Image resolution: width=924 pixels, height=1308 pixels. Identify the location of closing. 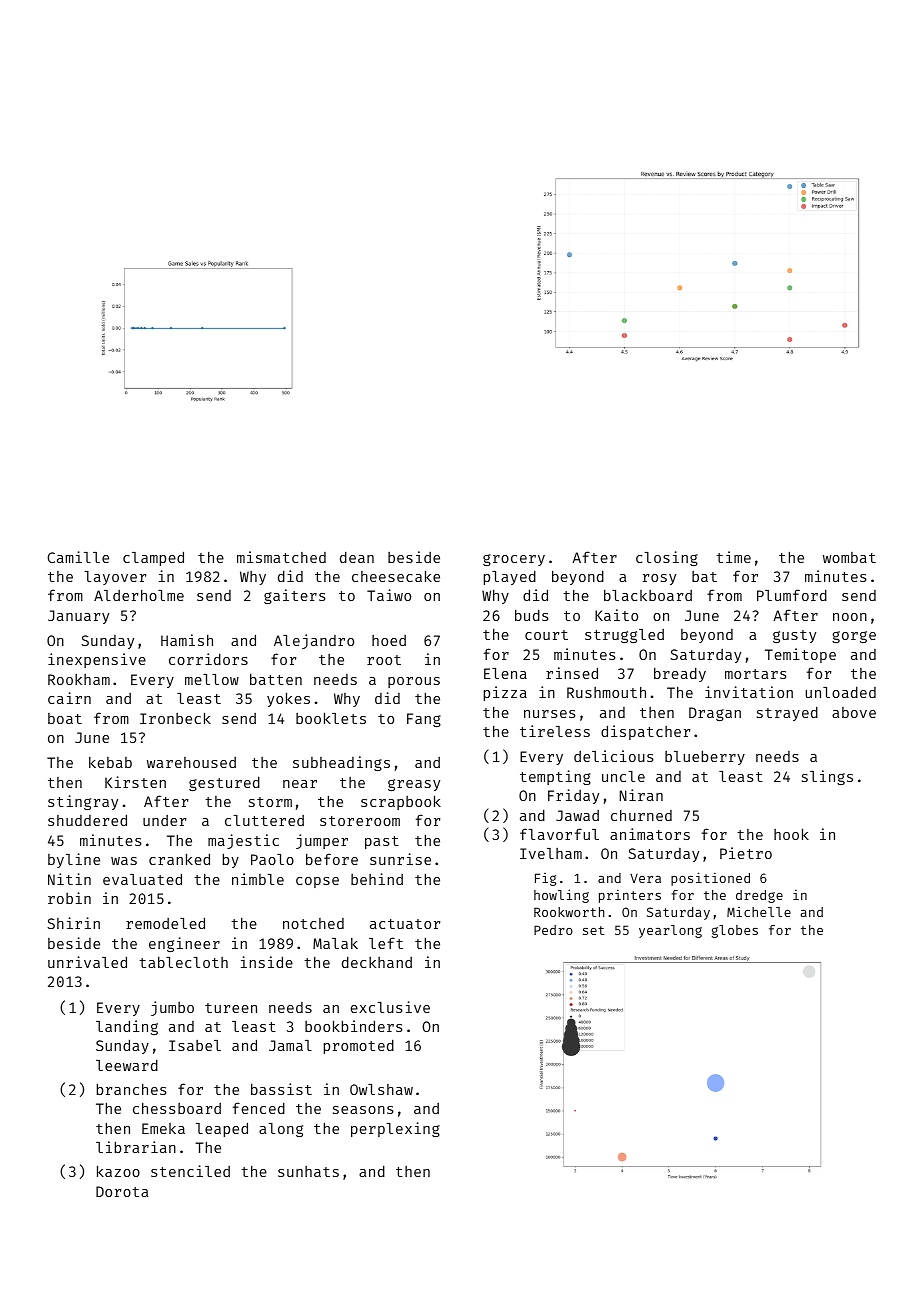
(667, 558).
